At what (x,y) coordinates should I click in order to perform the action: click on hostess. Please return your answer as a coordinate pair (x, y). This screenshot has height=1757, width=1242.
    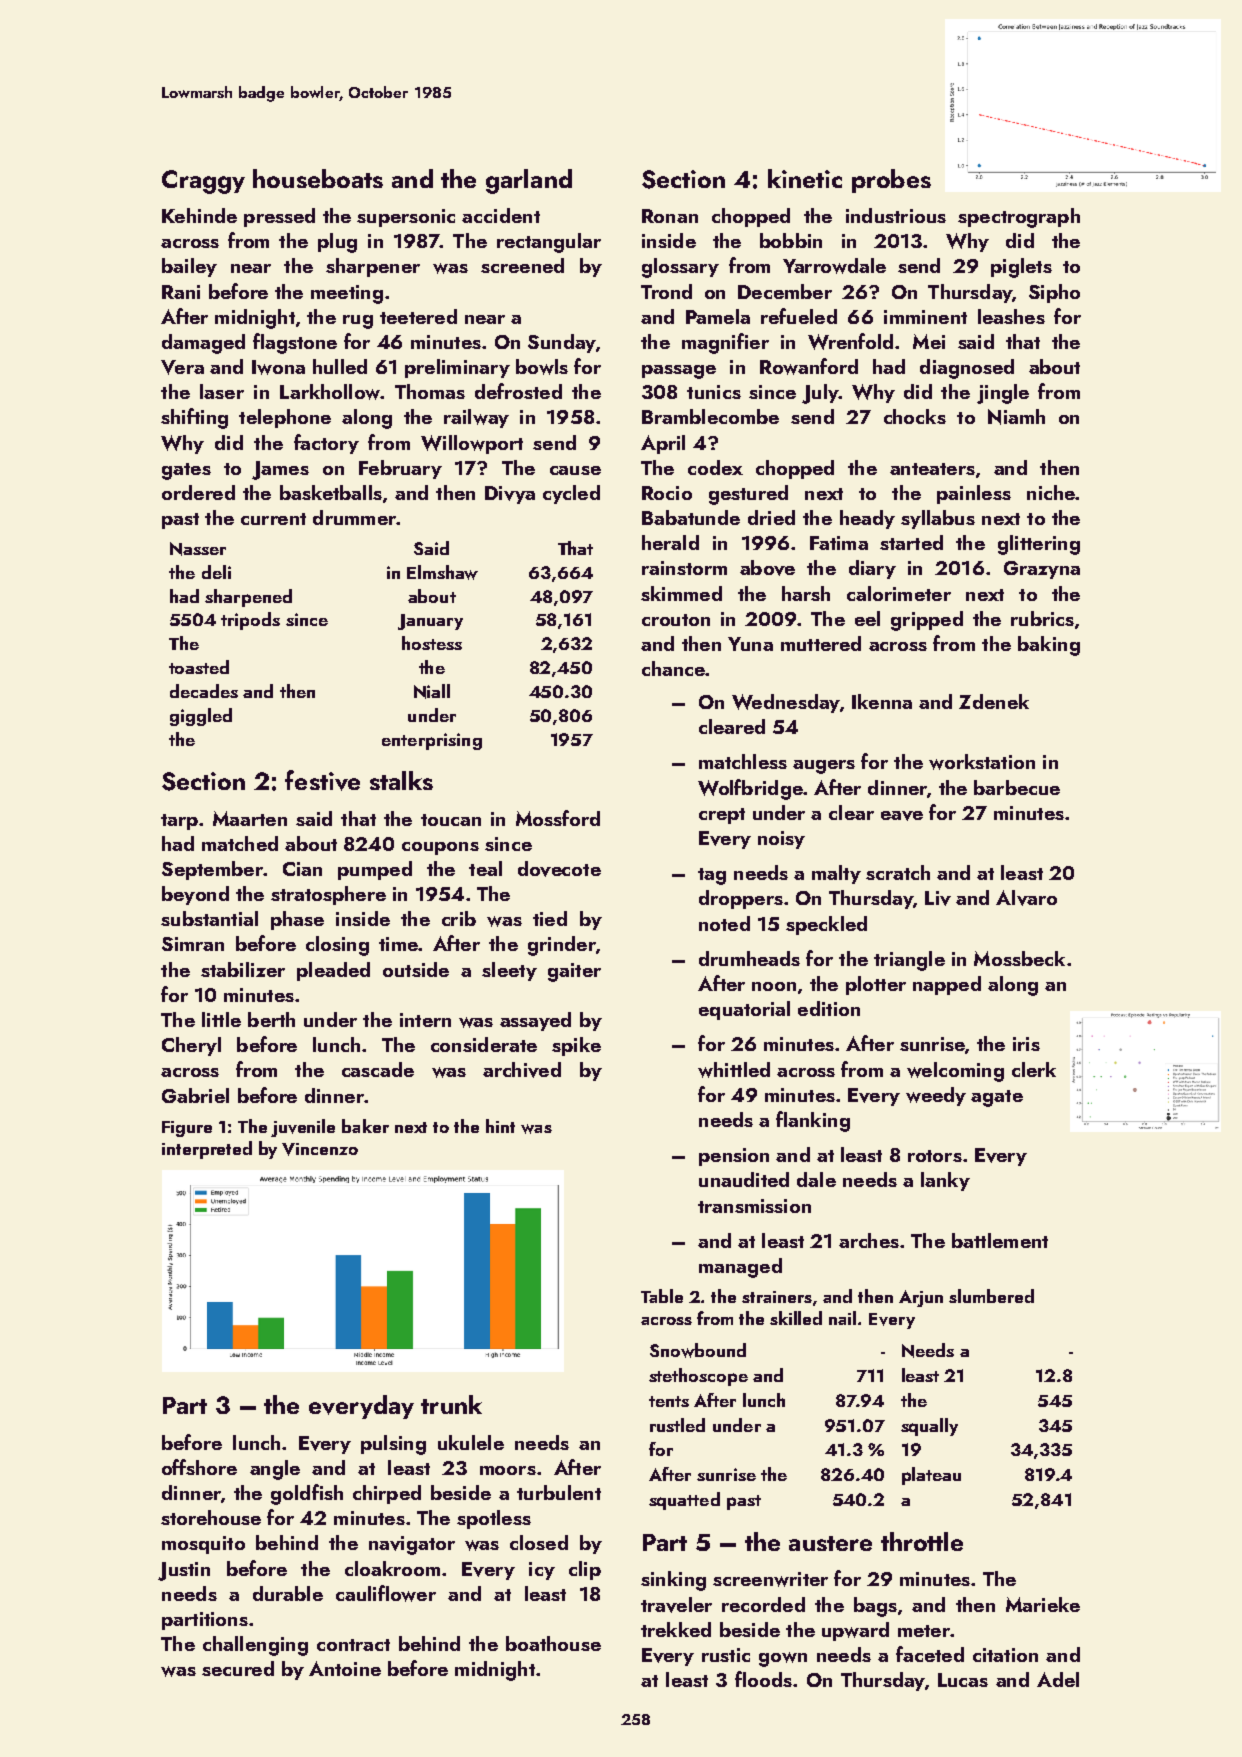
    Looking at the image, I should click on (432, 643).
